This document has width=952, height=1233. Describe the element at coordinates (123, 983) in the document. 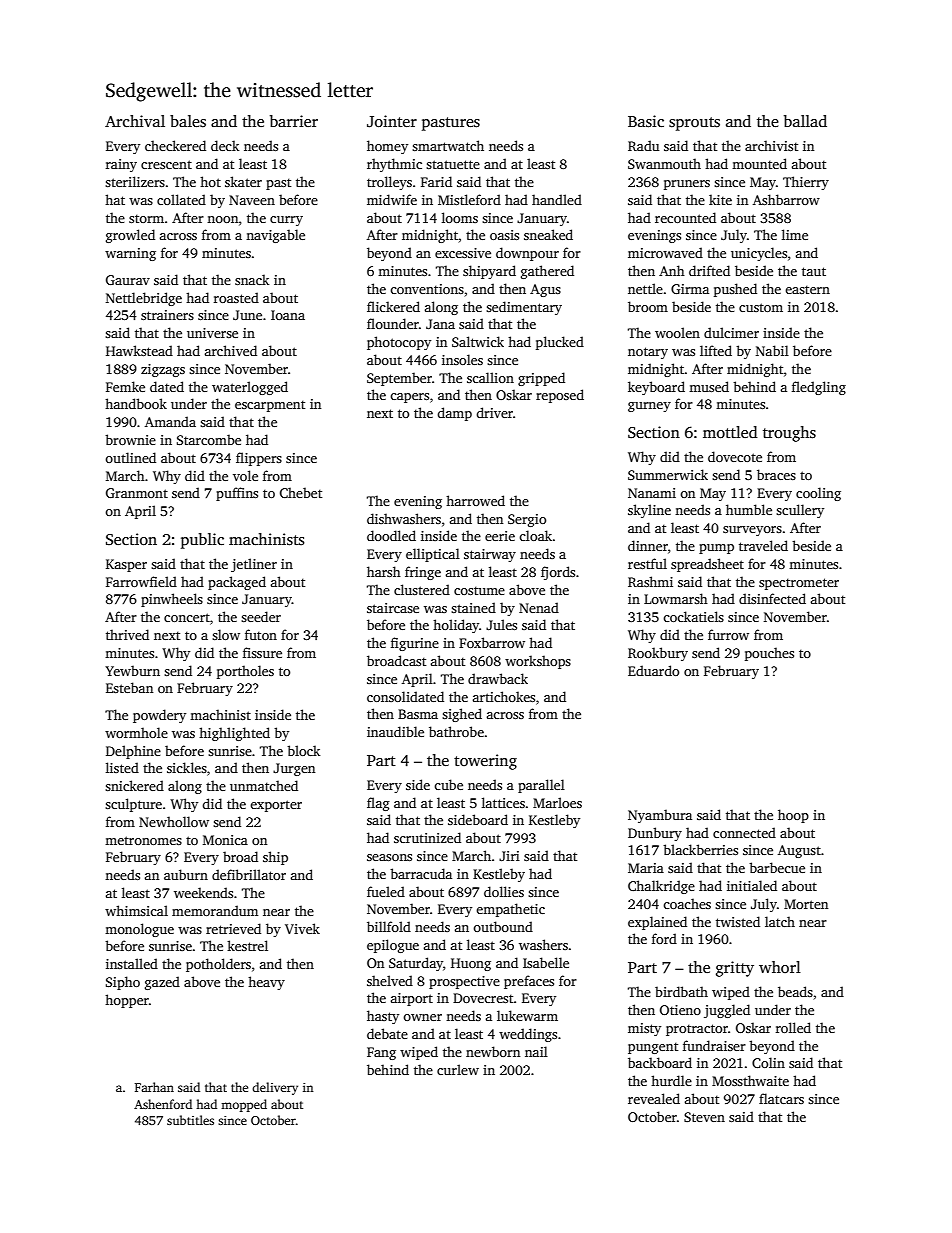

I see `Sipho` at that location.
